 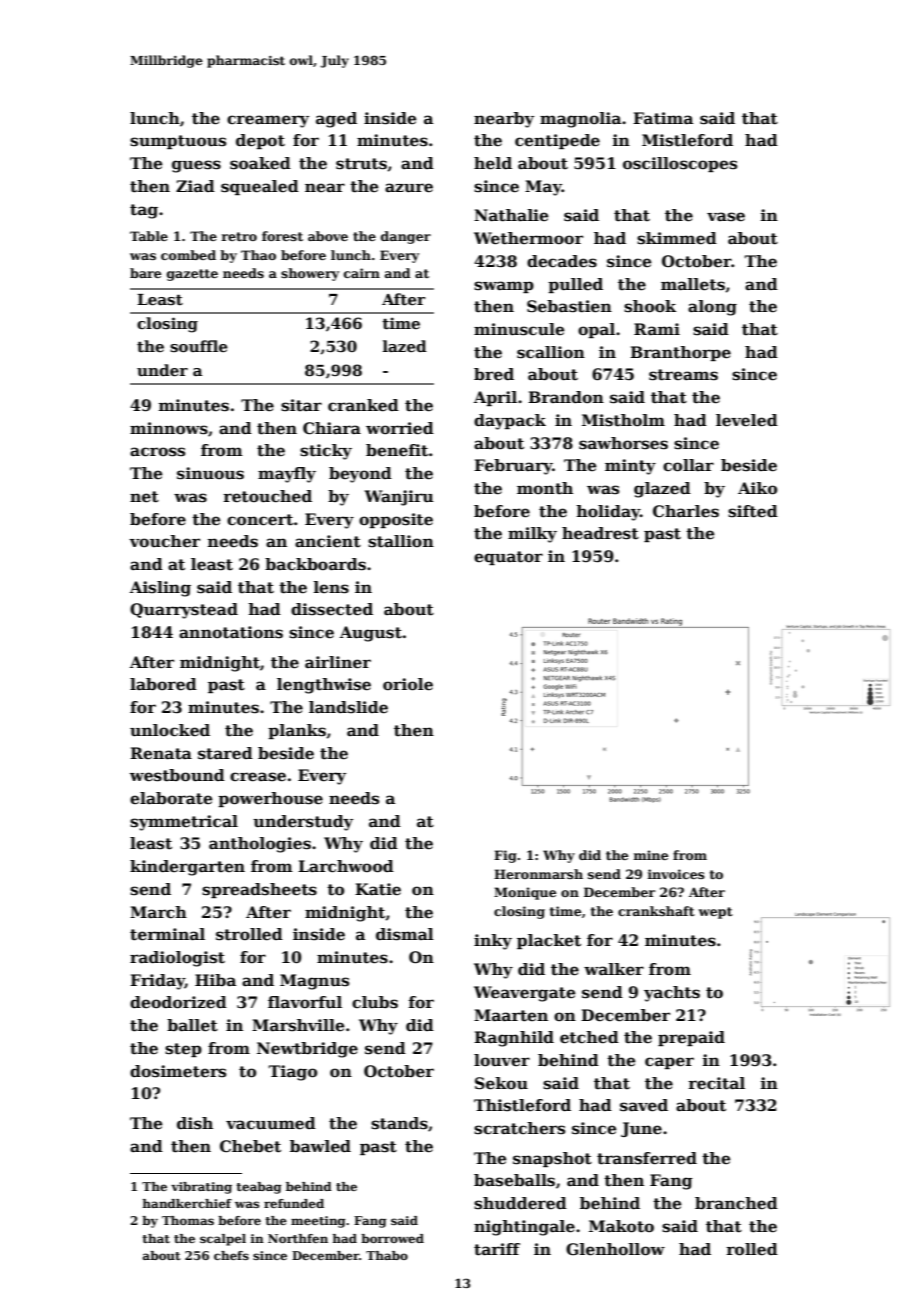 What do you see at coordinates (650, 306) in the screenshot?
I see `shook` at bounding box center [650, 306].
